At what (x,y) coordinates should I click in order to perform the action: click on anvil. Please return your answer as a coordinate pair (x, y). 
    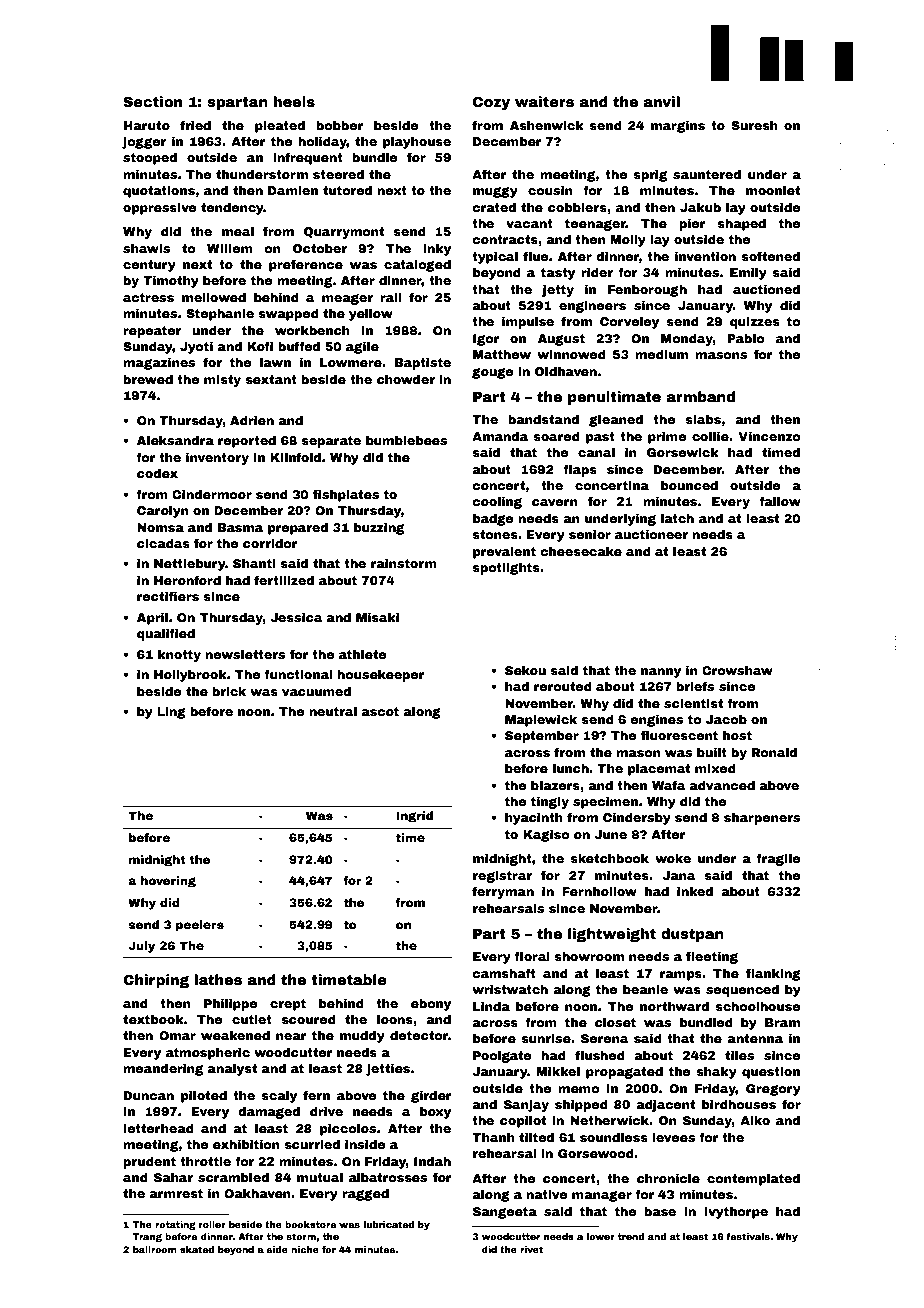
    Looking at the image, I should click on (661, 101).
